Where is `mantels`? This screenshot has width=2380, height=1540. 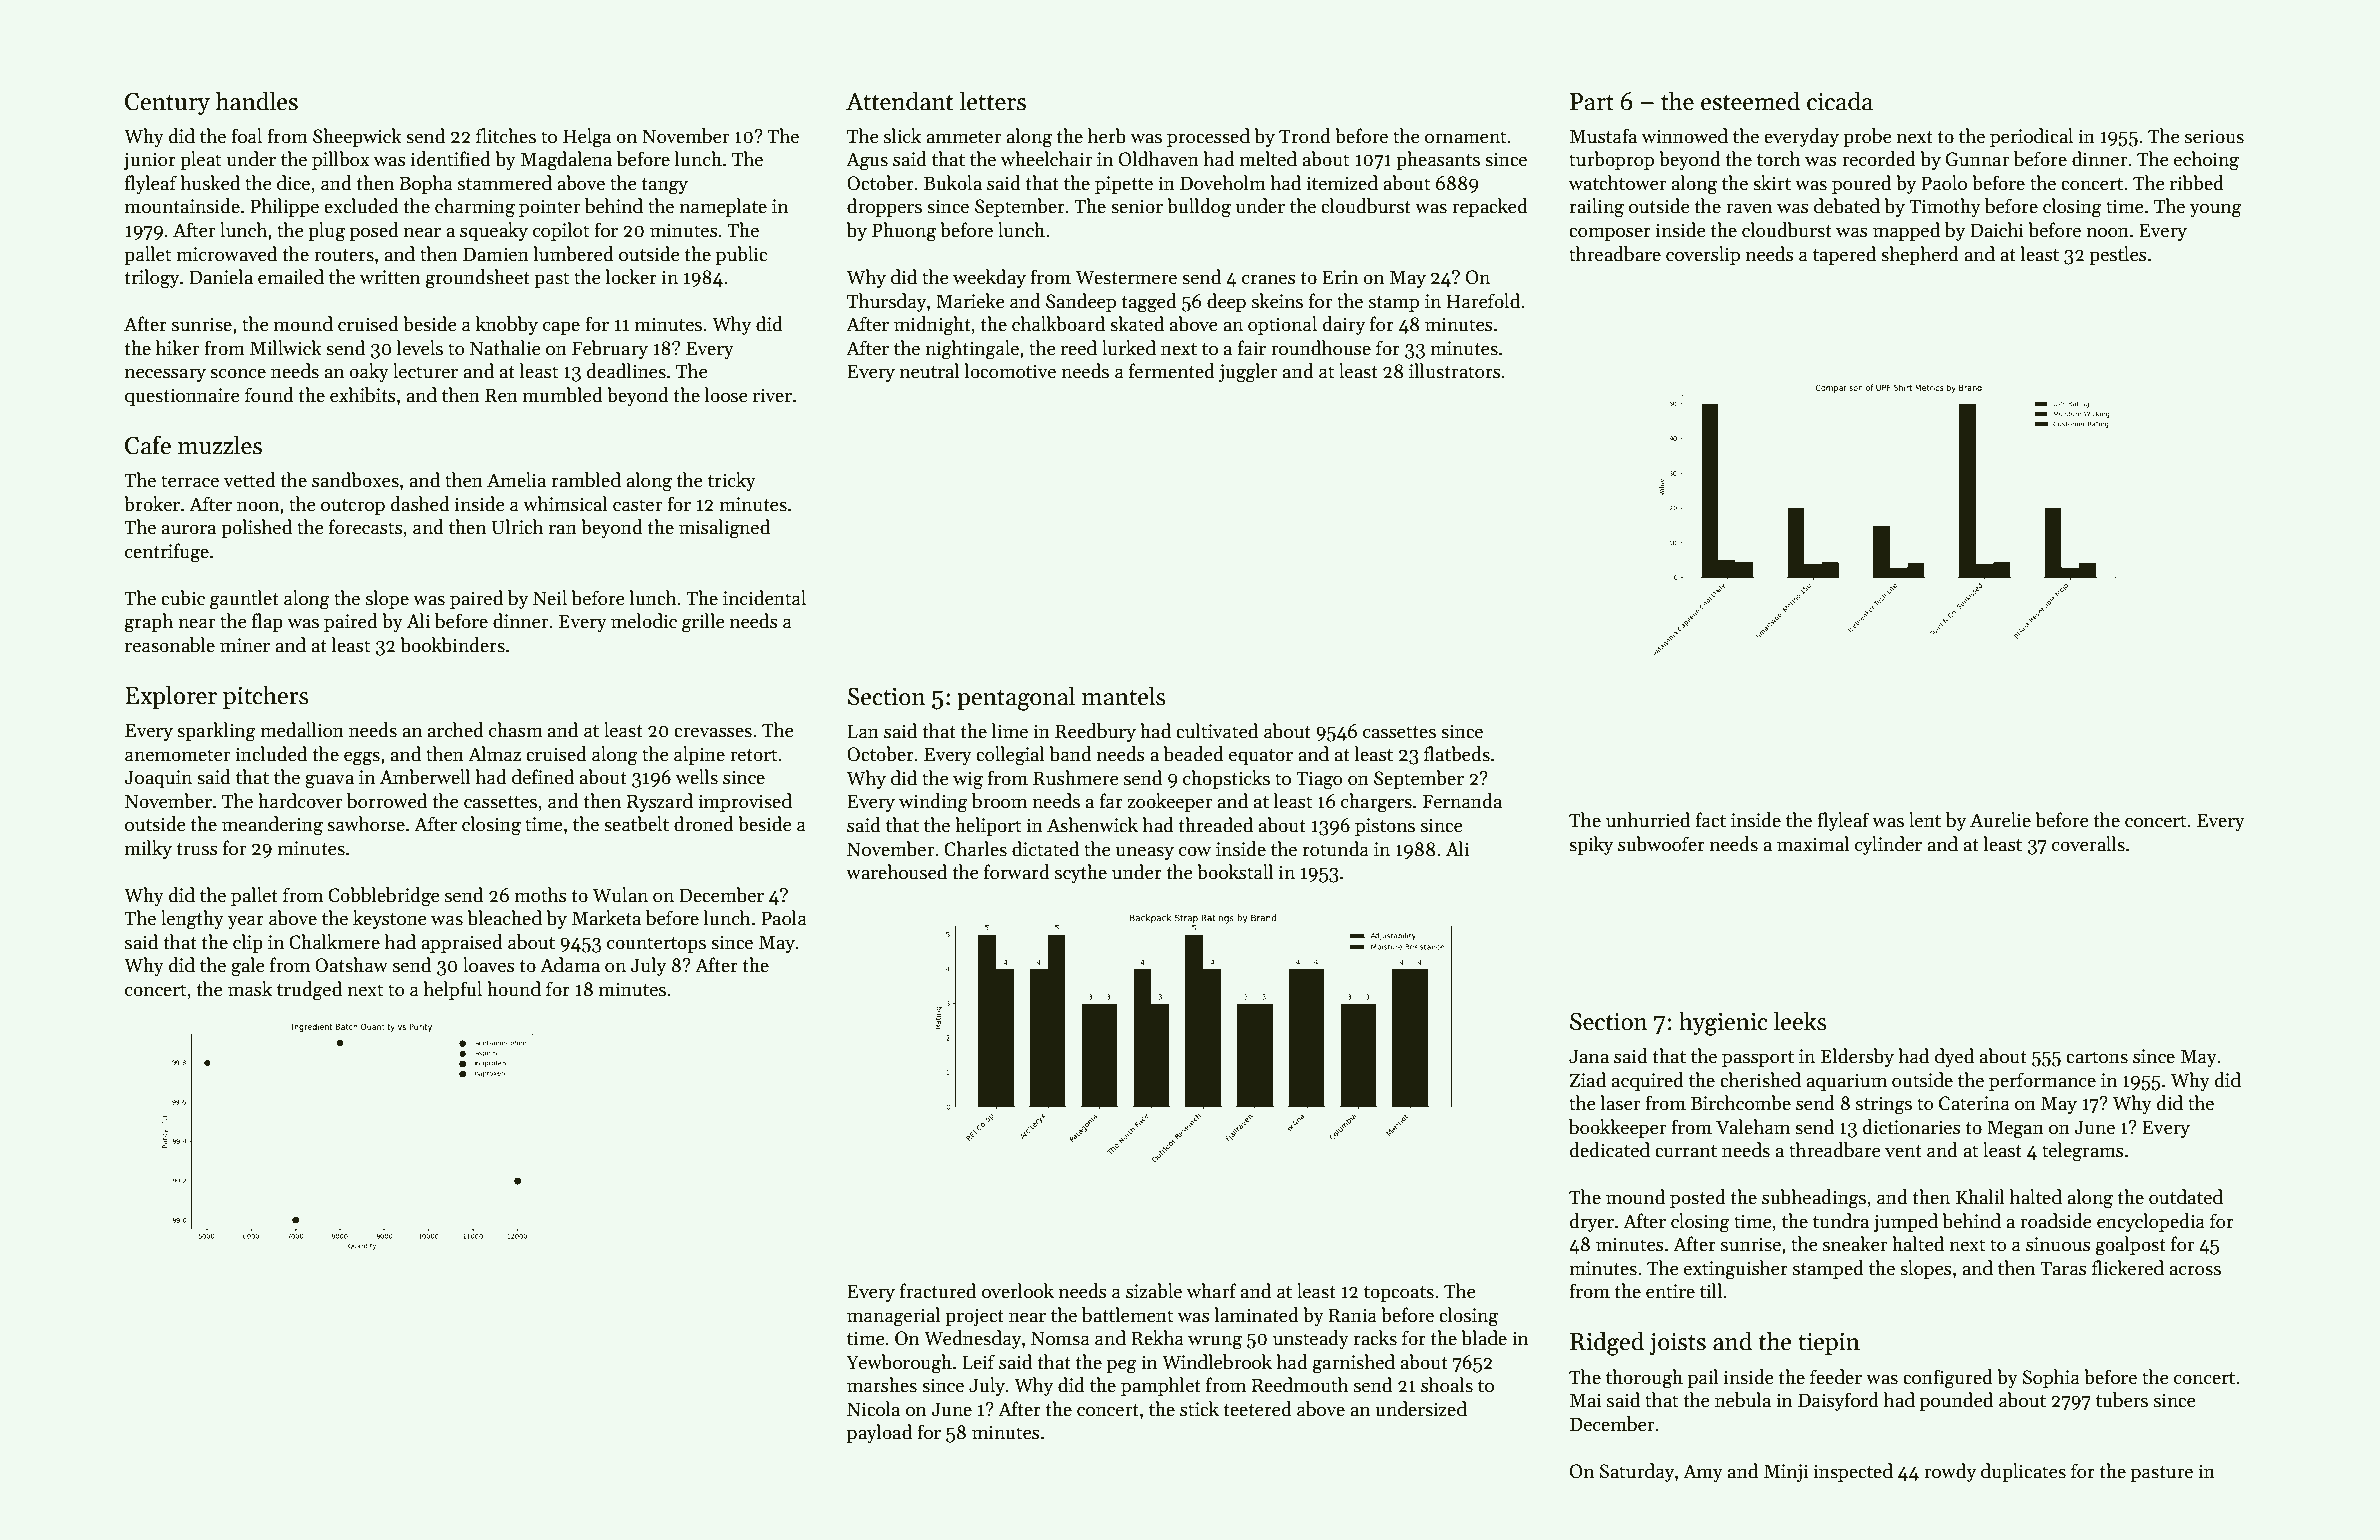
mantels is located at coordinates (1124, 696).
